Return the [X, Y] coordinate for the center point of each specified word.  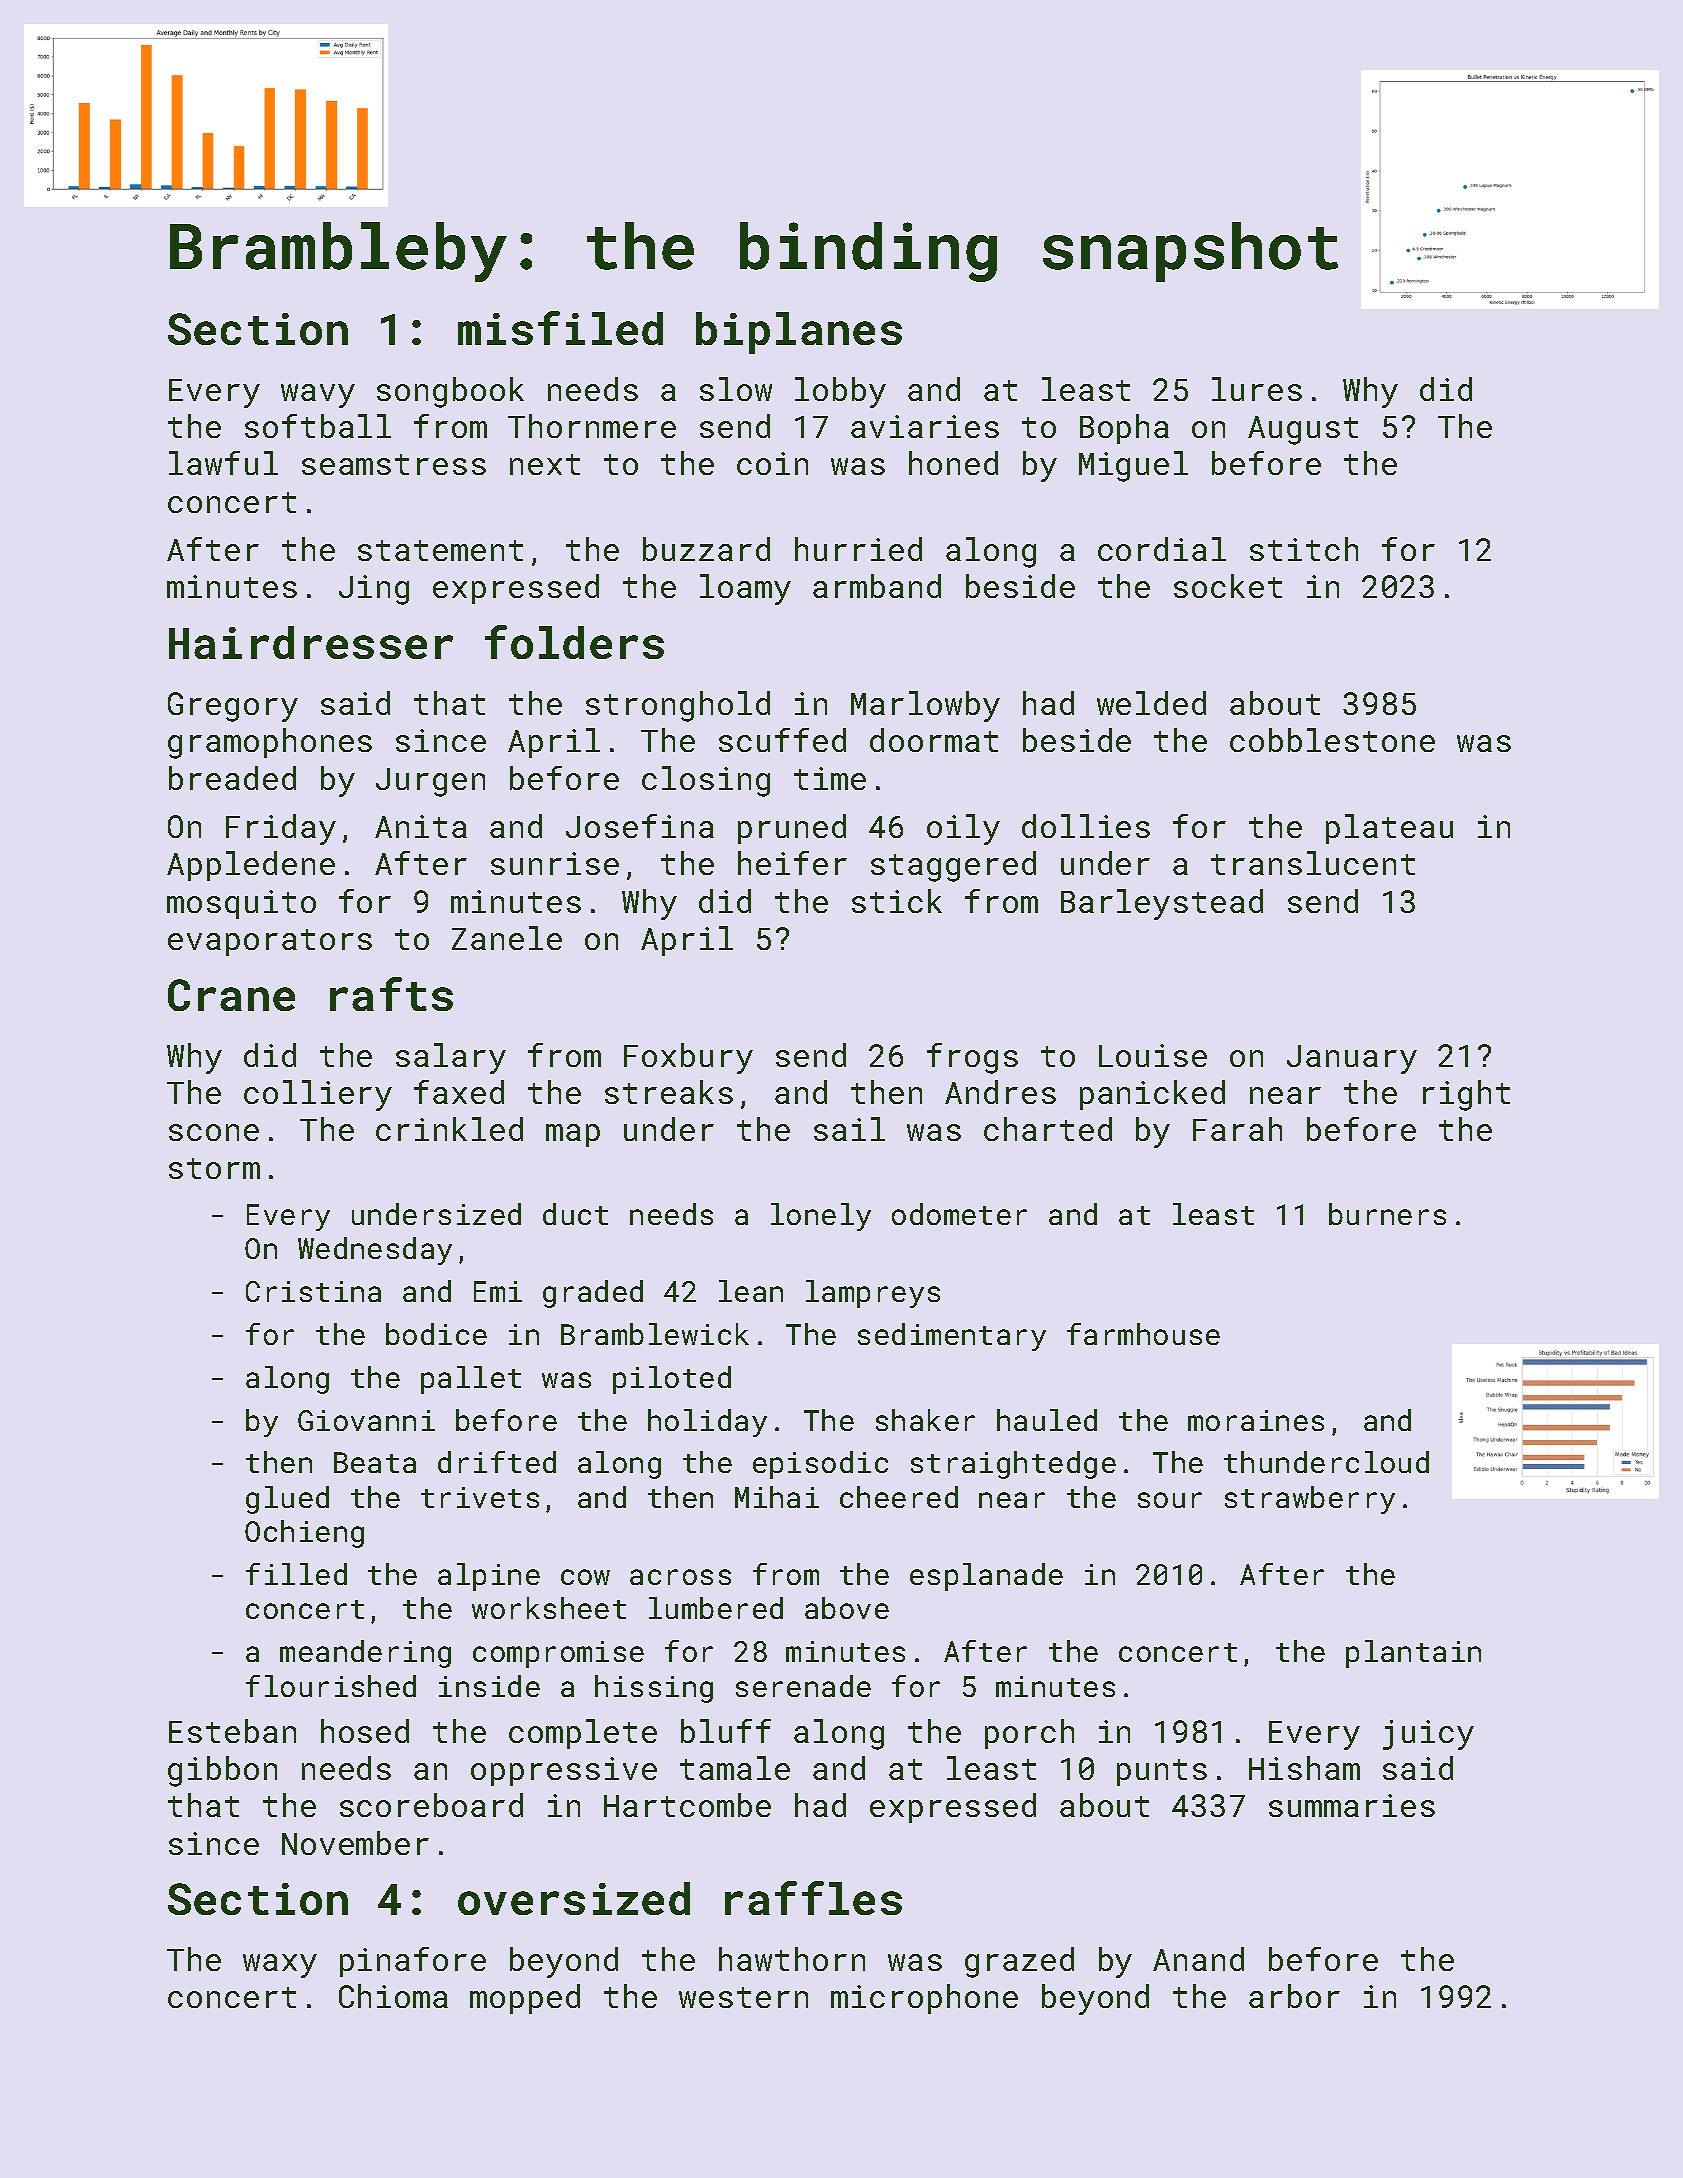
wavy [318, 396]
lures [1257, 389]
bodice [436, 1334]
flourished [331, 1686]
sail [849, 1129]
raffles [813, 1898]
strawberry [1310, 1500]
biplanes [799, 333]
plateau [1389, 829]
